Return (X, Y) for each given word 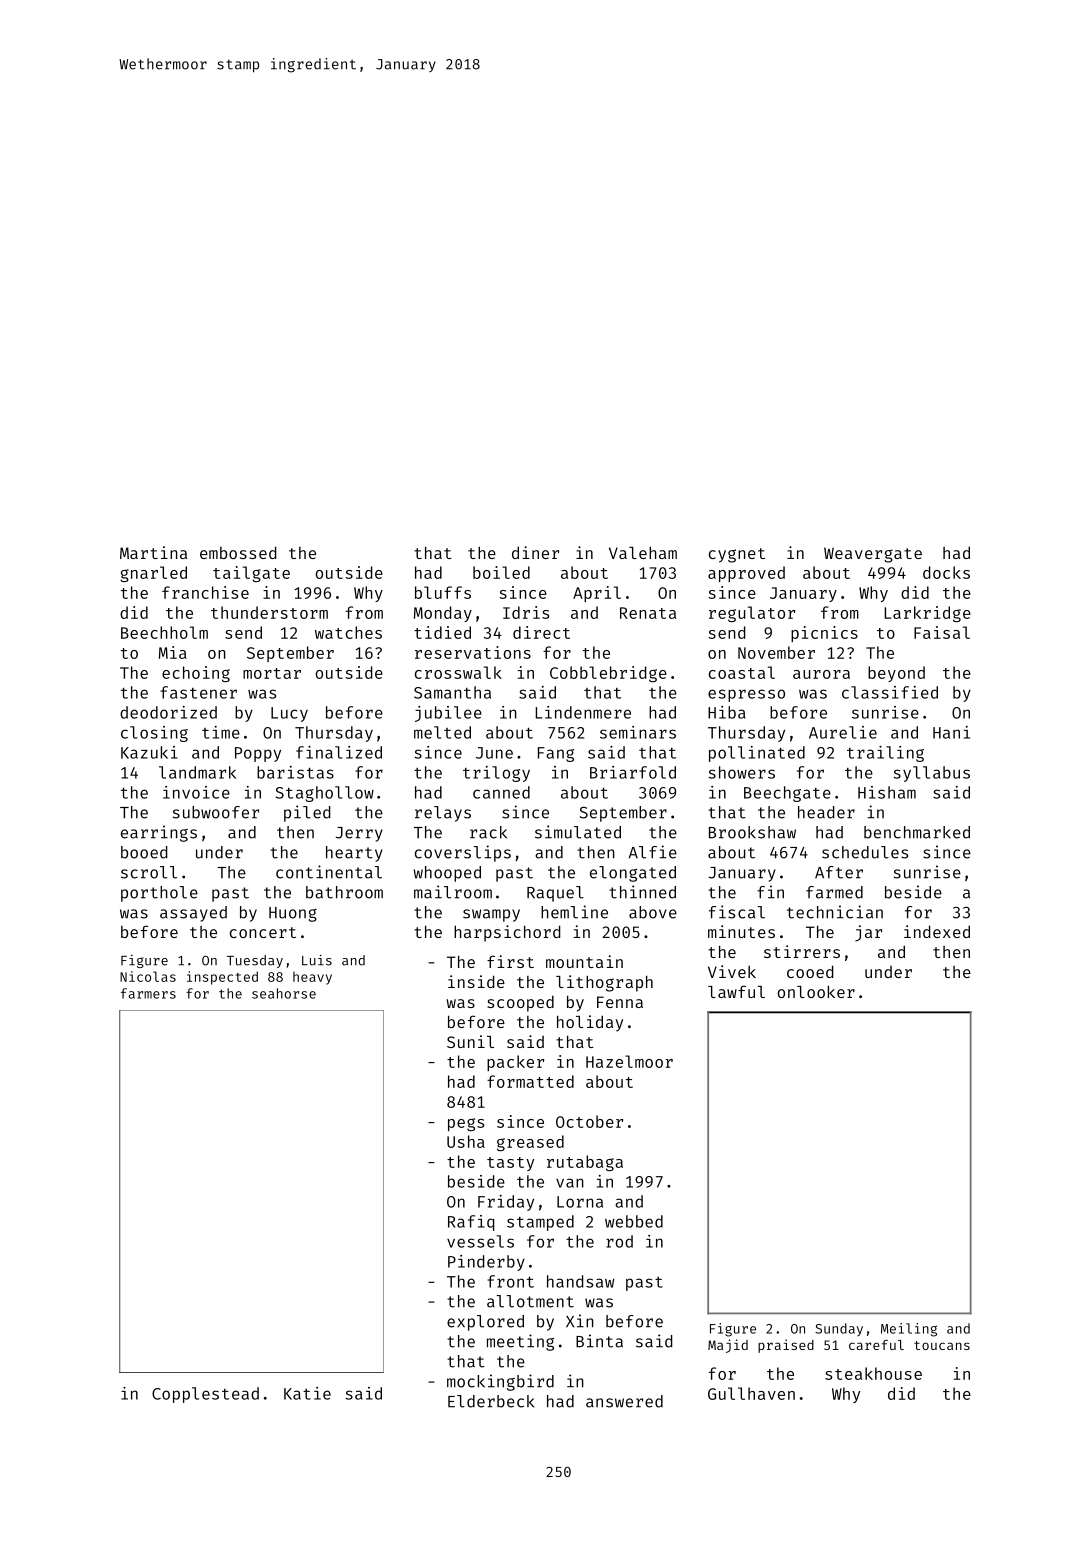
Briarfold (633, 772)
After (839, 872)
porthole (159, 894)
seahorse (284, 993)
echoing (196, 674)
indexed (937, 931)
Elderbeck (491, 1401)
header (826, 812)
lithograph (604, 983)
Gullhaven (751, 1393)
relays (443, 814)
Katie (307, 1393)
